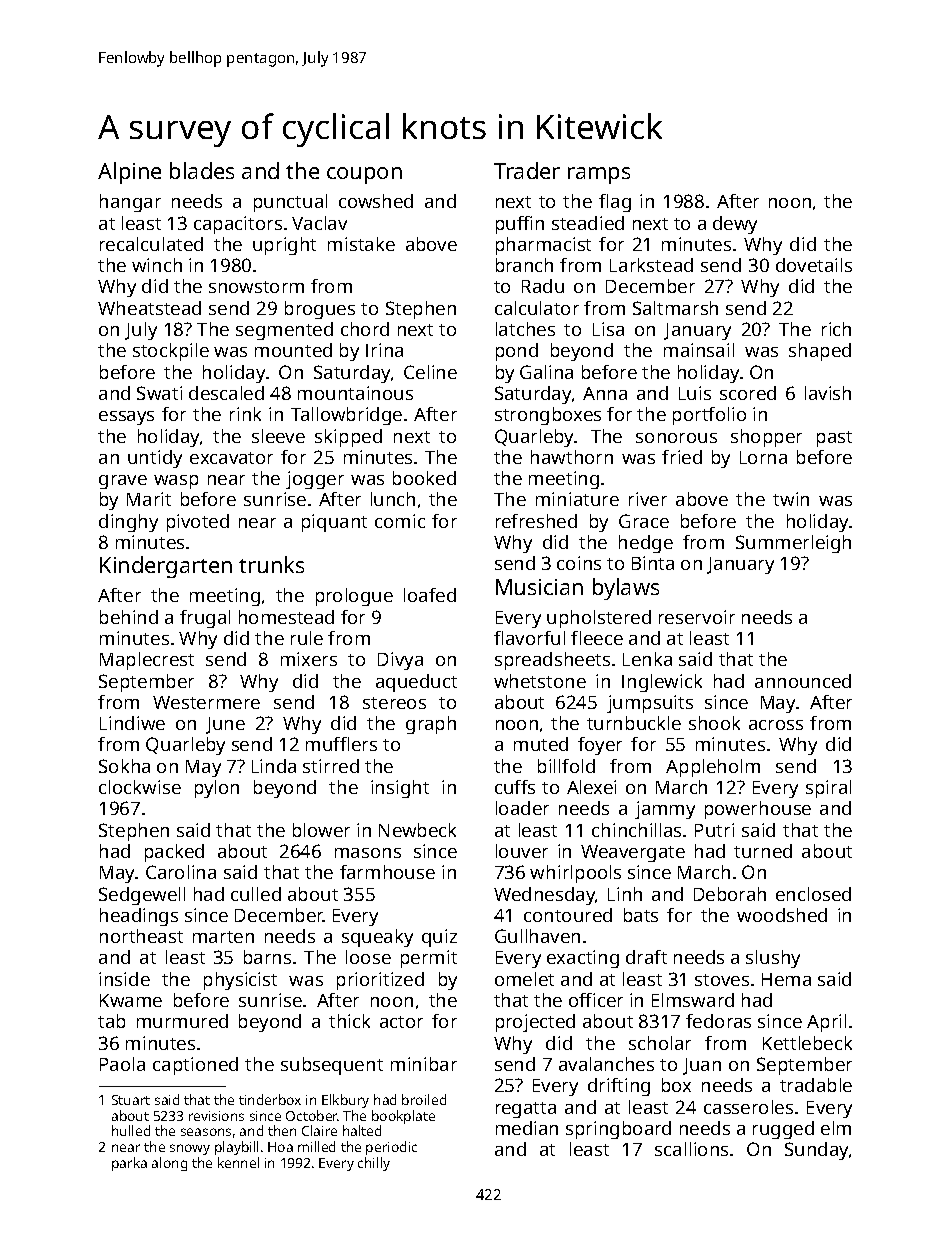  Describe the element at coordinates (430, 595) in the page. I see `loafed` at that location.
